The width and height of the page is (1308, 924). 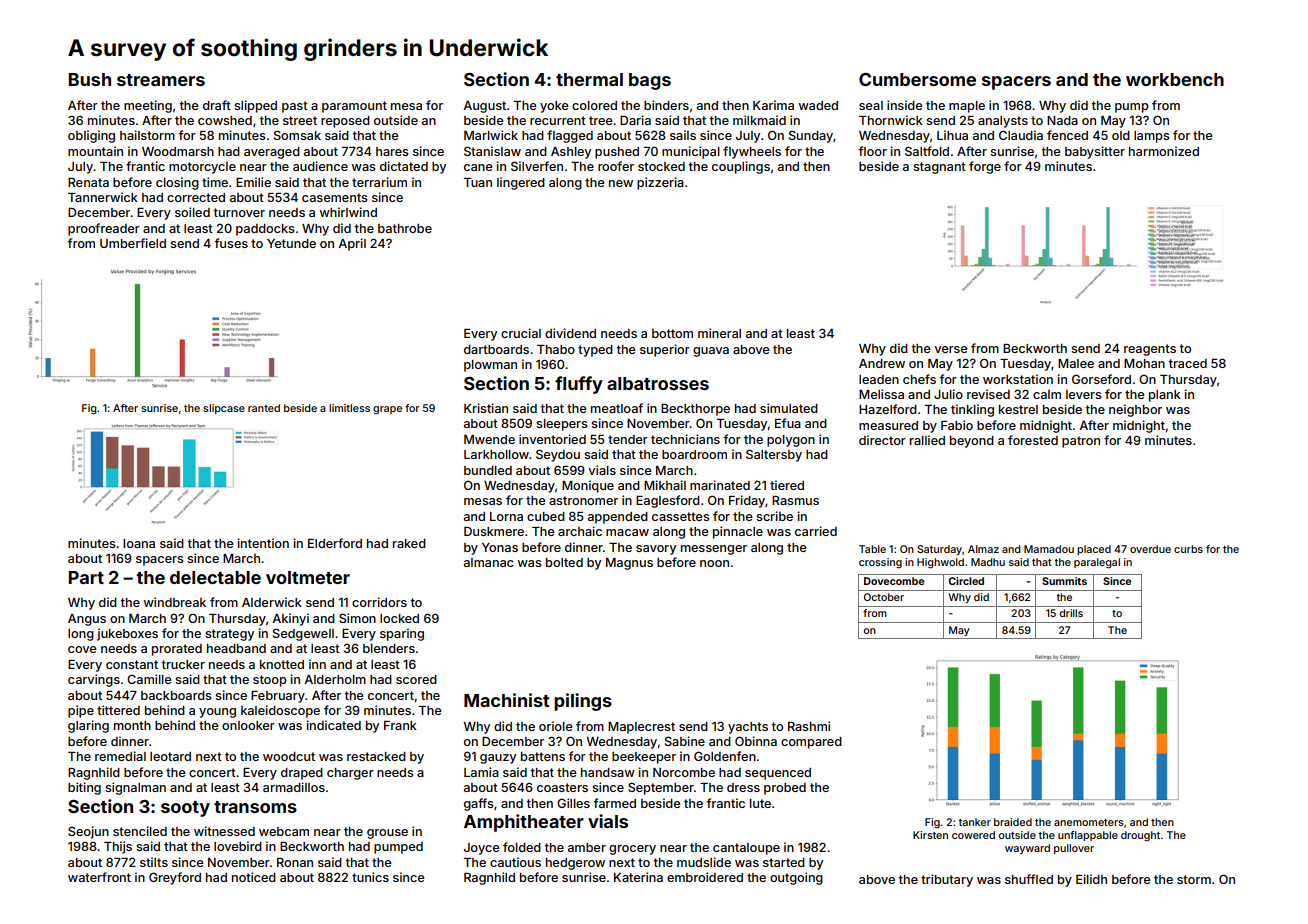 What do you see at coordinates (490, 366) in the page?
I see `plowman` at bounding box center [490, 366].
